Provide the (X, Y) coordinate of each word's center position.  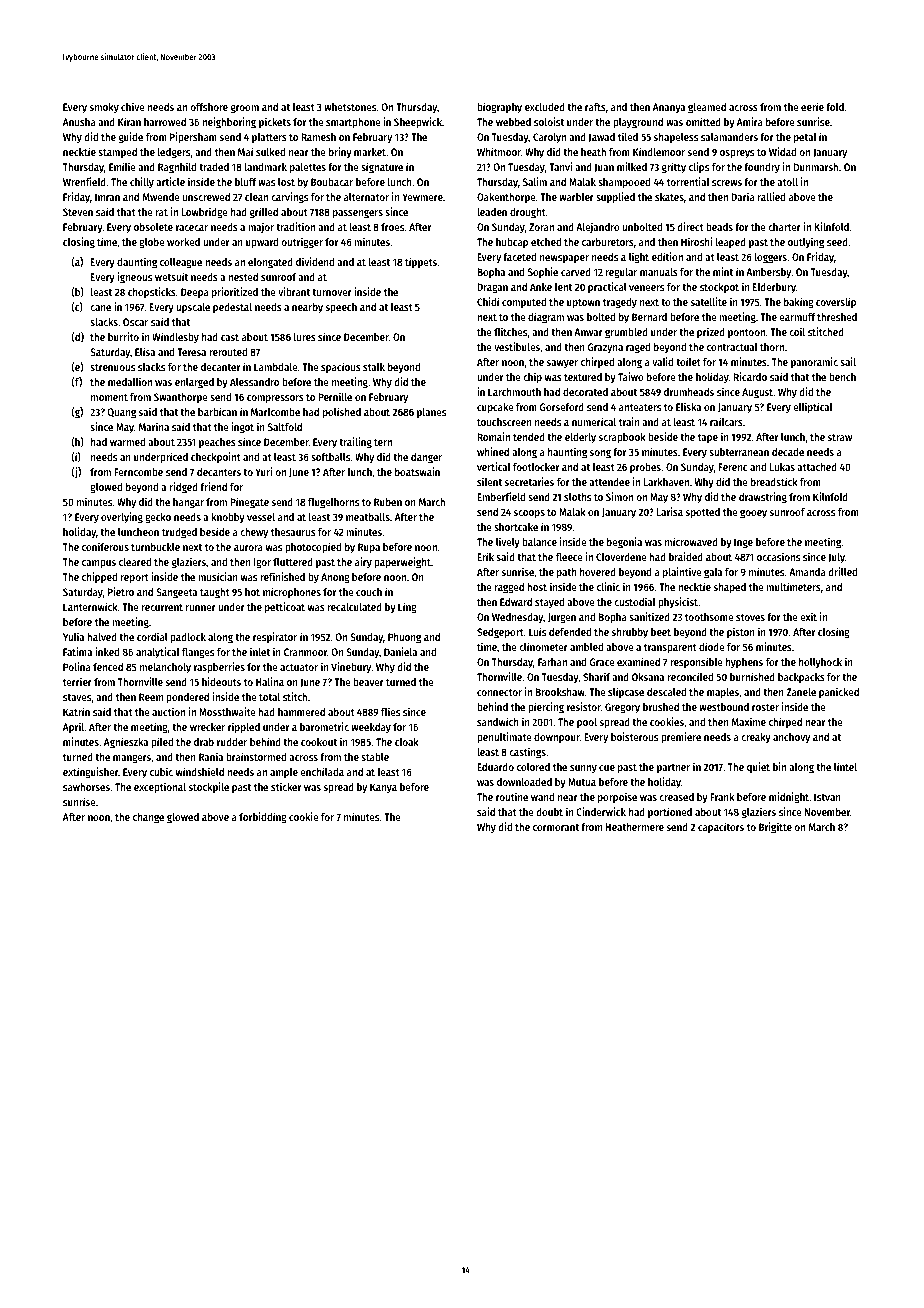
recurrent (162, 607)
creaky (756, 738)
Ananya (669, 108)
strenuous (112, 367)
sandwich (498, 721)
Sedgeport (500, 633)
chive (133, 106)
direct (690, 226)
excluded (545, 107)
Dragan (492, 288)
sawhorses (86, 787)
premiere (681, 738)
